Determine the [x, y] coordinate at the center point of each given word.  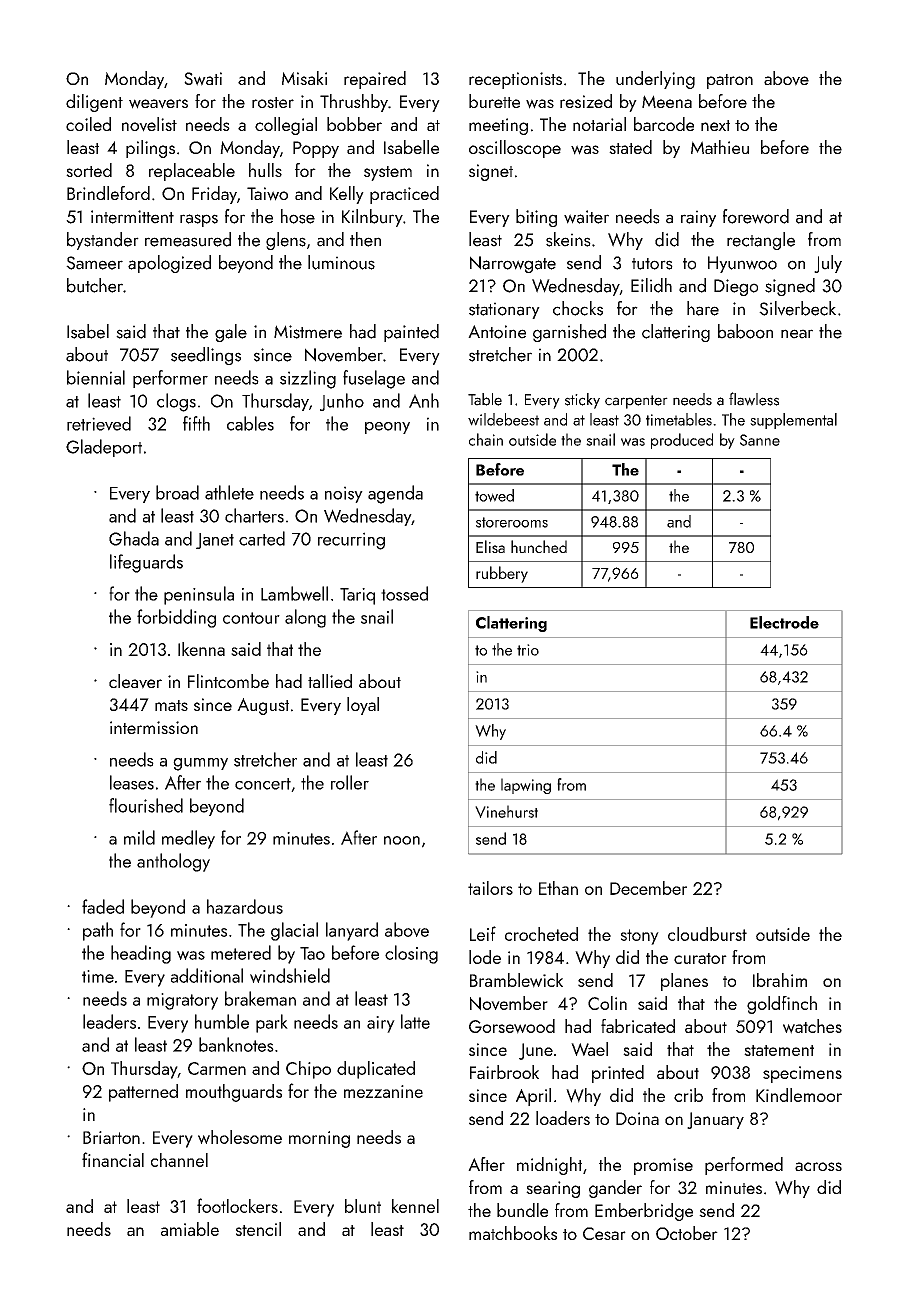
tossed [404, 593]
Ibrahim [780, 980]
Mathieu [720, 147]
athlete [229, 492]
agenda [395, 494]
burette [494, 101]
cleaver [135, 681]
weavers [158, 104]
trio [528, 650]
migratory [182, 1001]
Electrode [784, 622]
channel [179, 1160]
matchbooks [513, 1233]
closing [411, 954]
